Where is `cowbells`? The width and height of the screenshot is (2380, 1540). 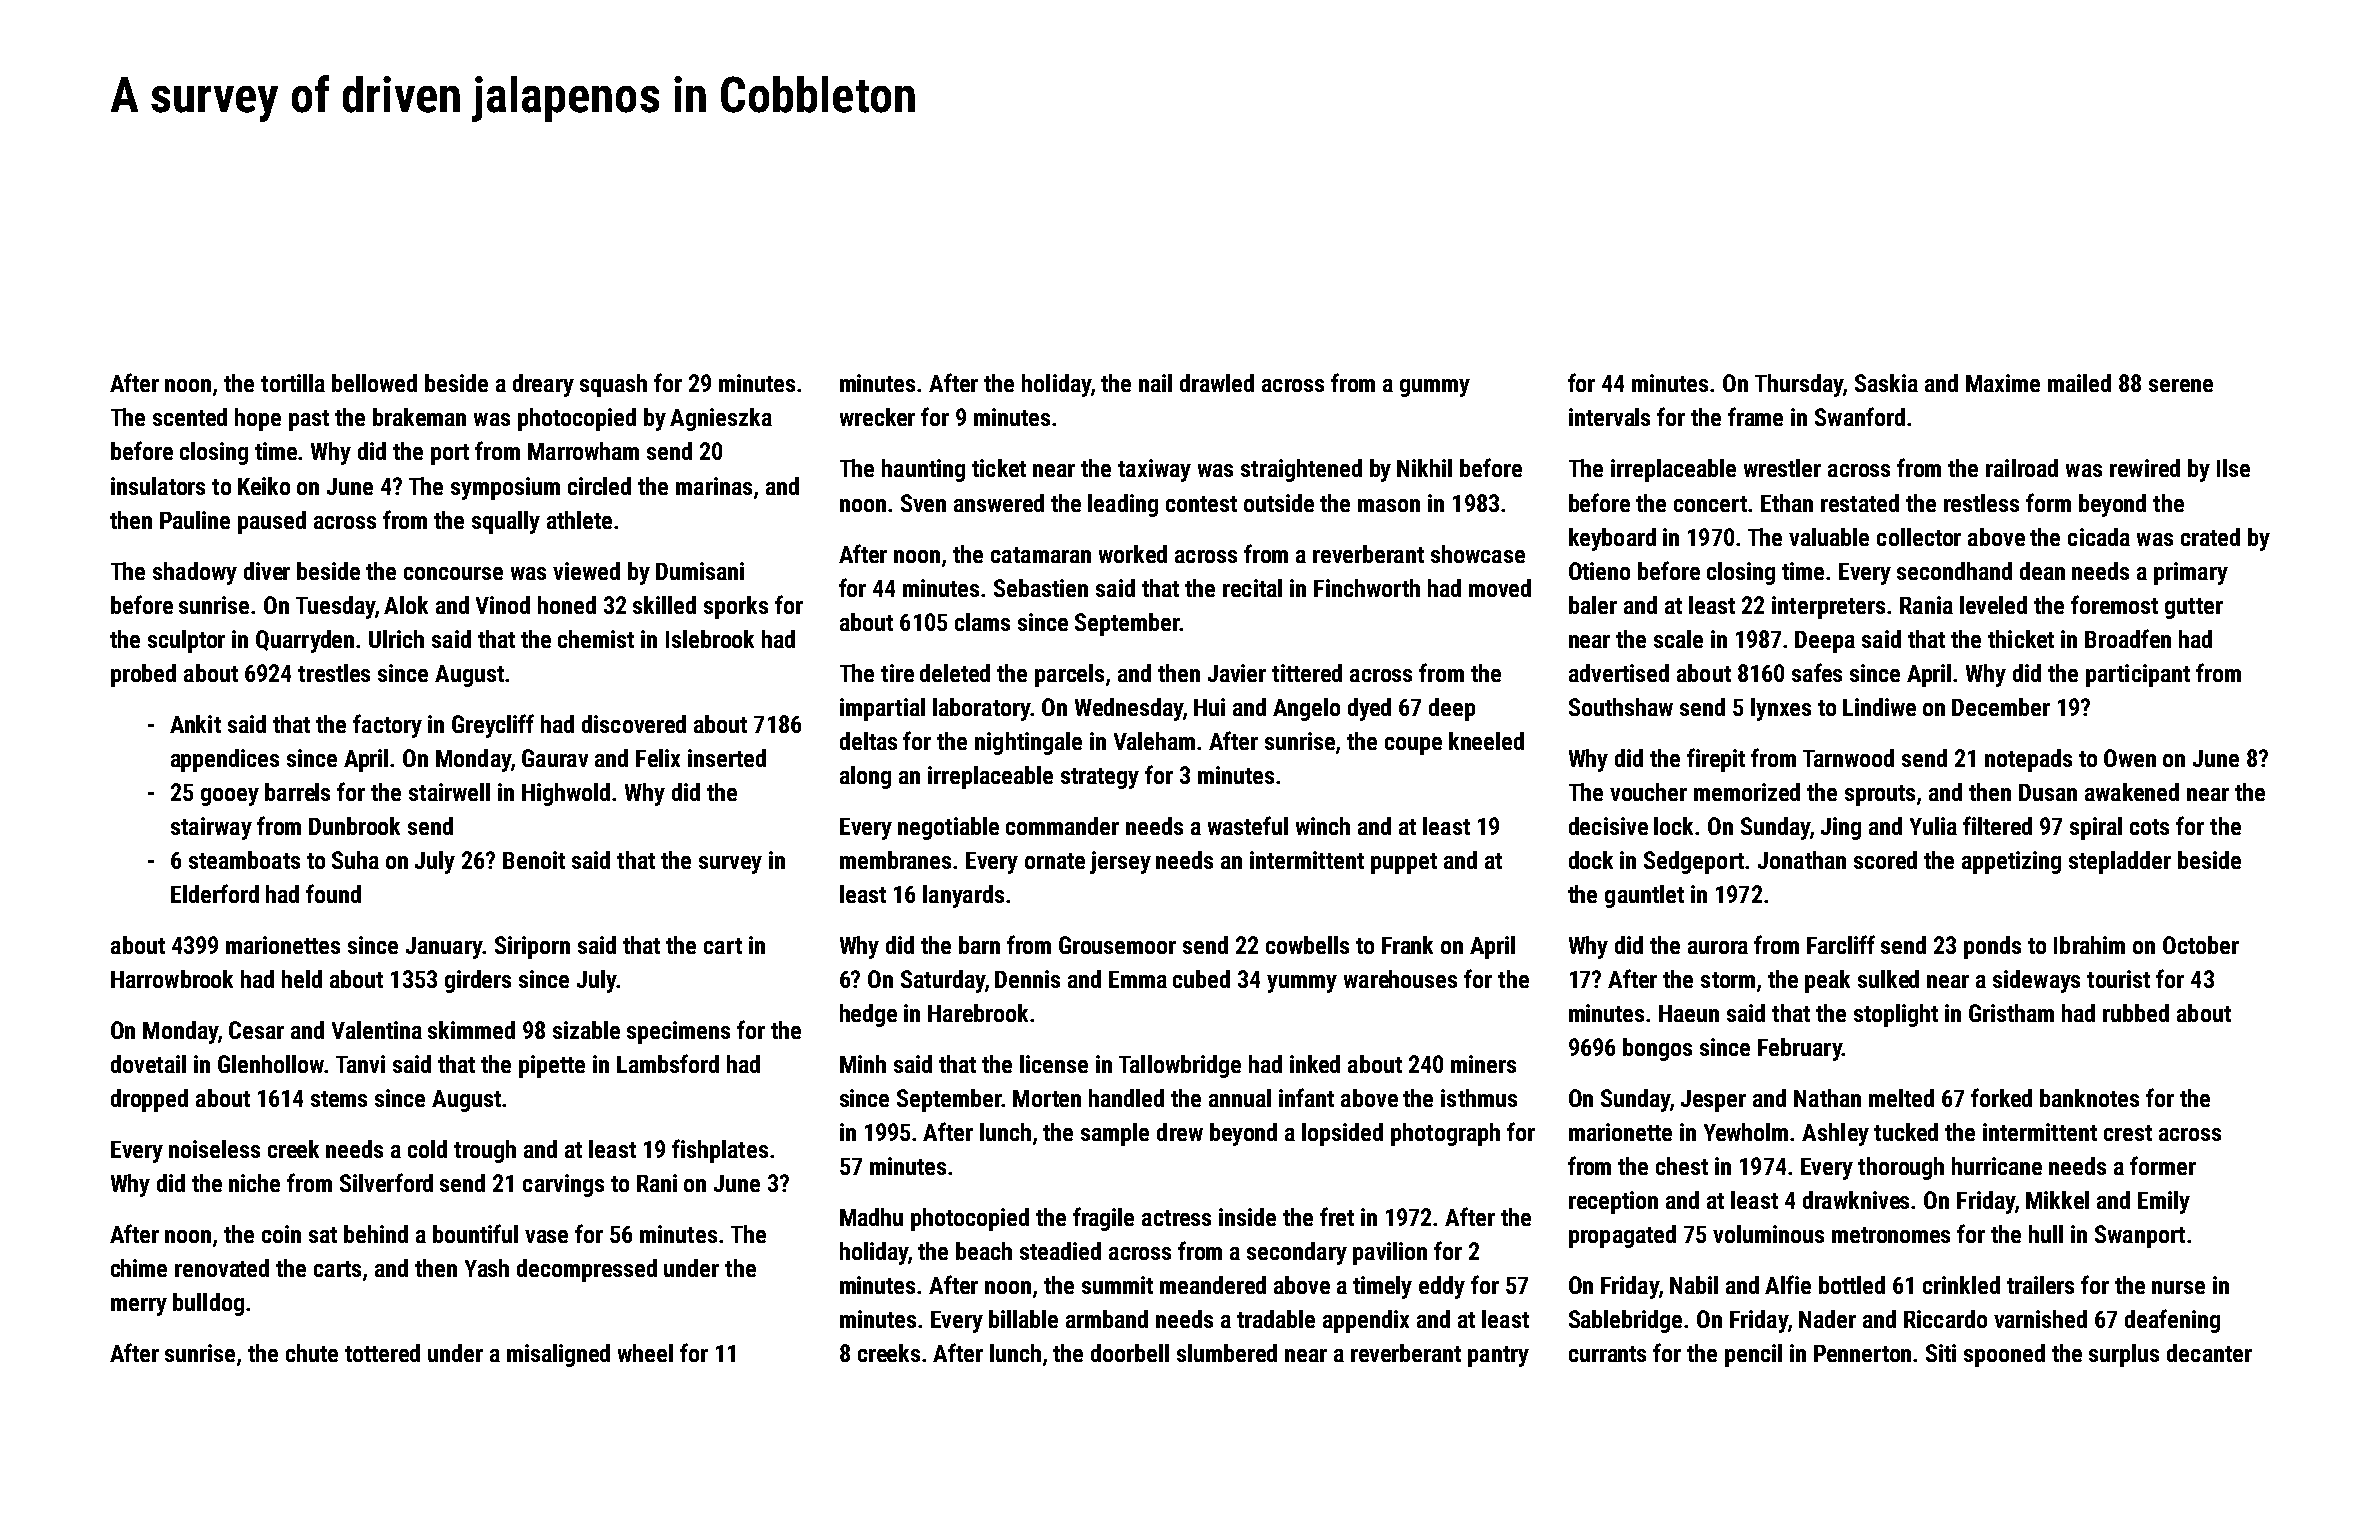 cowbells is located at coordinates (1307, 945).
